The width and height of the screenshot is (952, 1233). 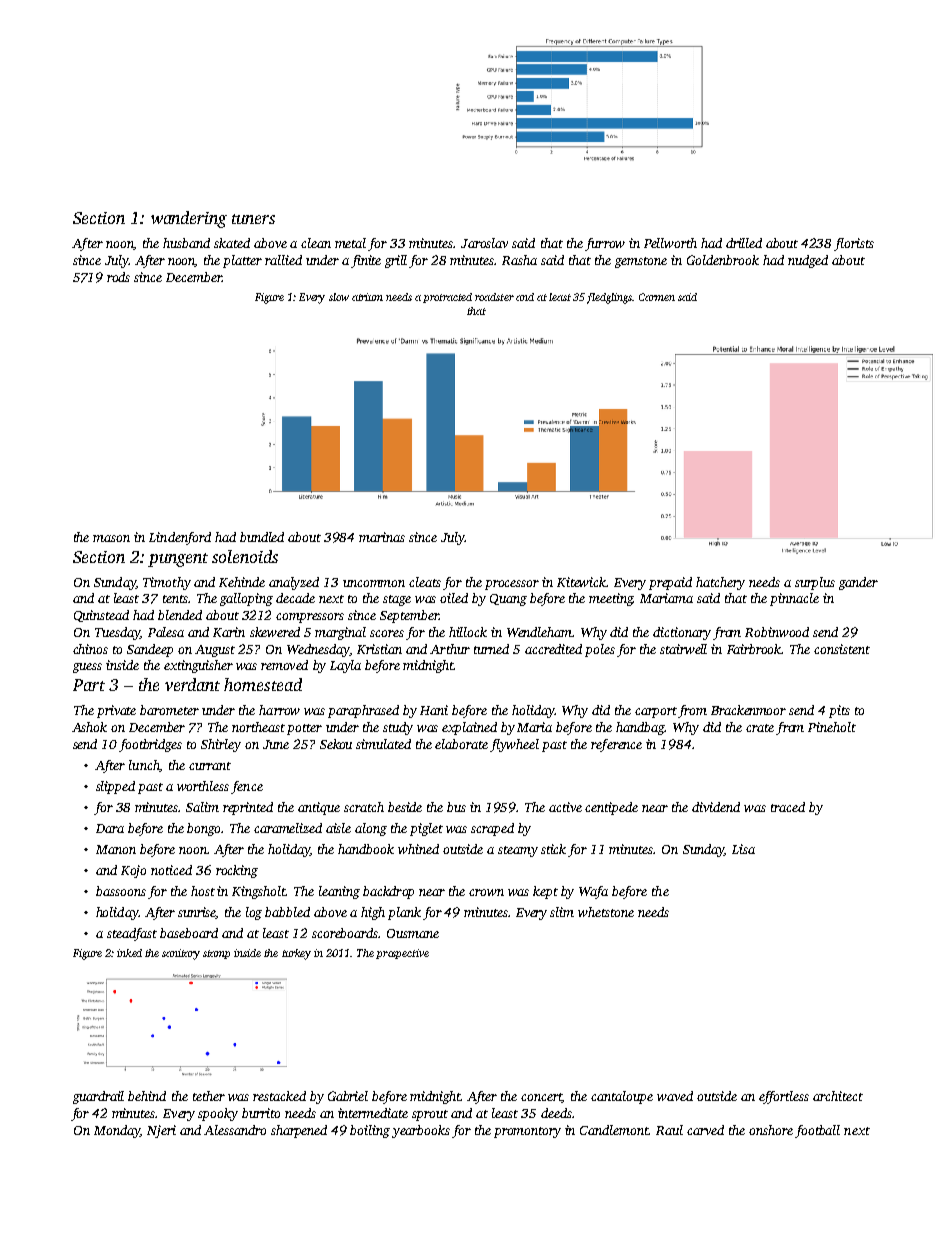 I want to click on Sandeep, so click(x=150, y=650).
